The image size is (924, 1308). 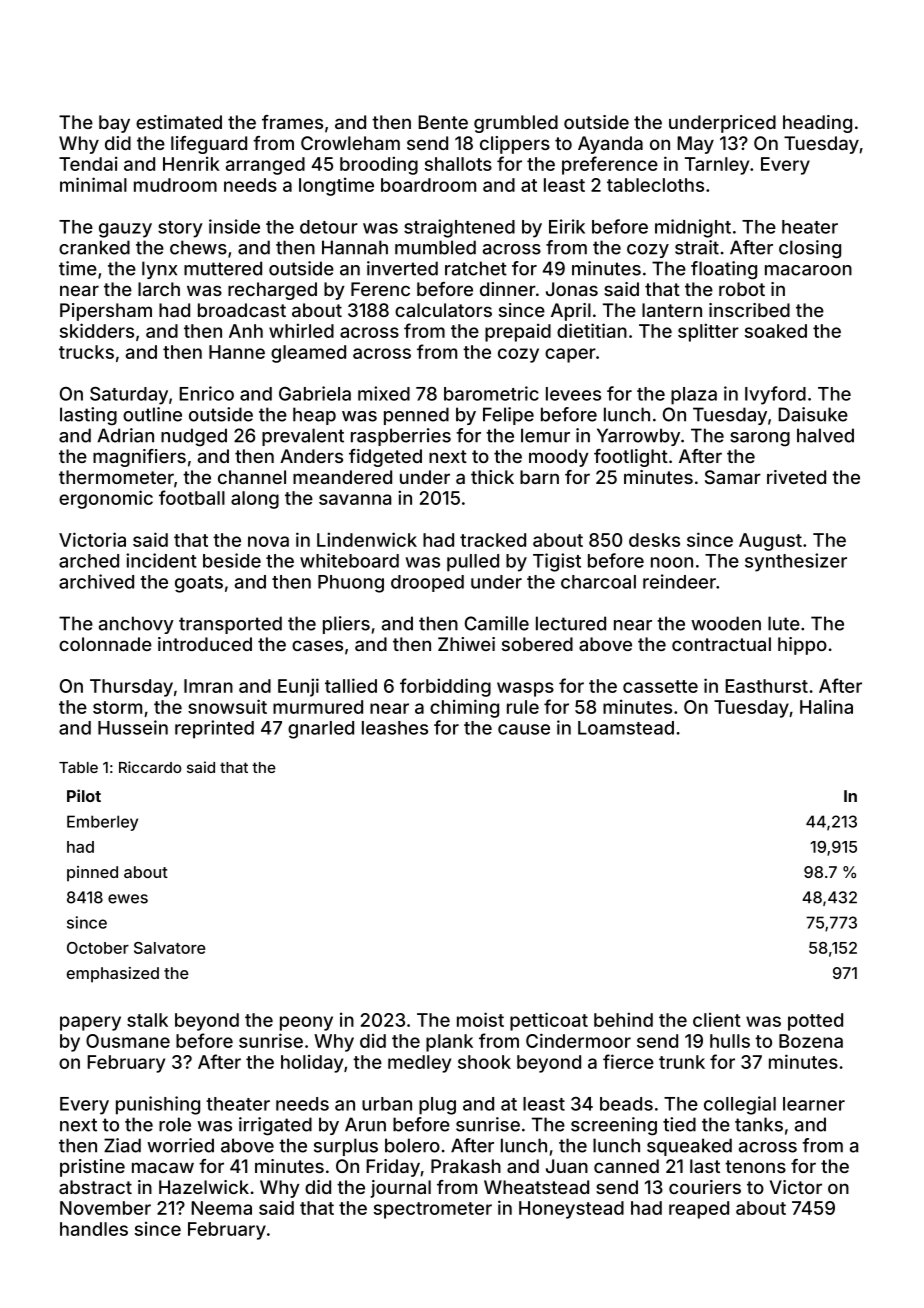 What do you see at coordinates (206, 393) in the screenshot?
I see `Enrico` at bounding box center [206, 393].
